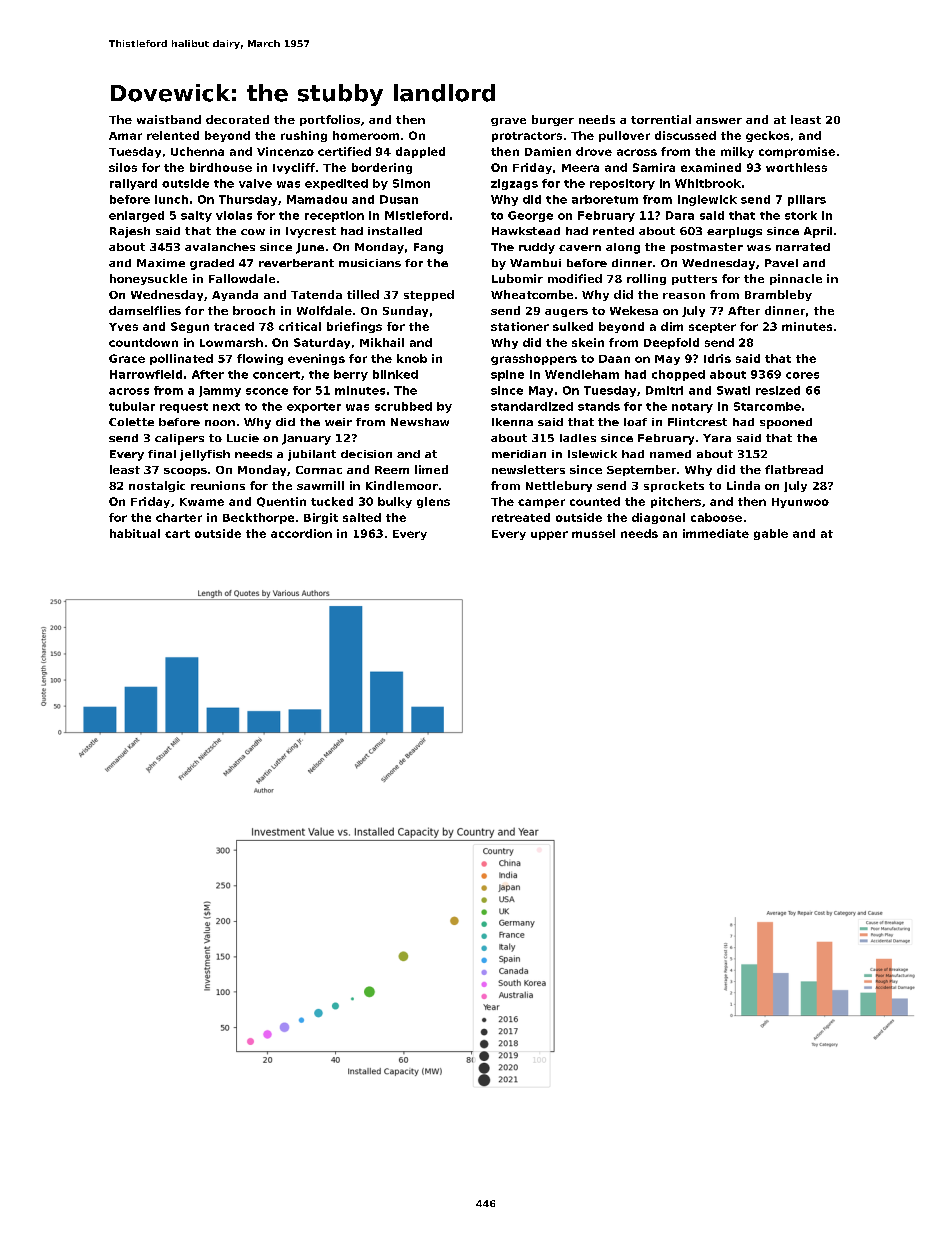 This document has width=952, height=1233. Describe the element at coordinates (508, 122) in the document. I see `grave` at that location.
